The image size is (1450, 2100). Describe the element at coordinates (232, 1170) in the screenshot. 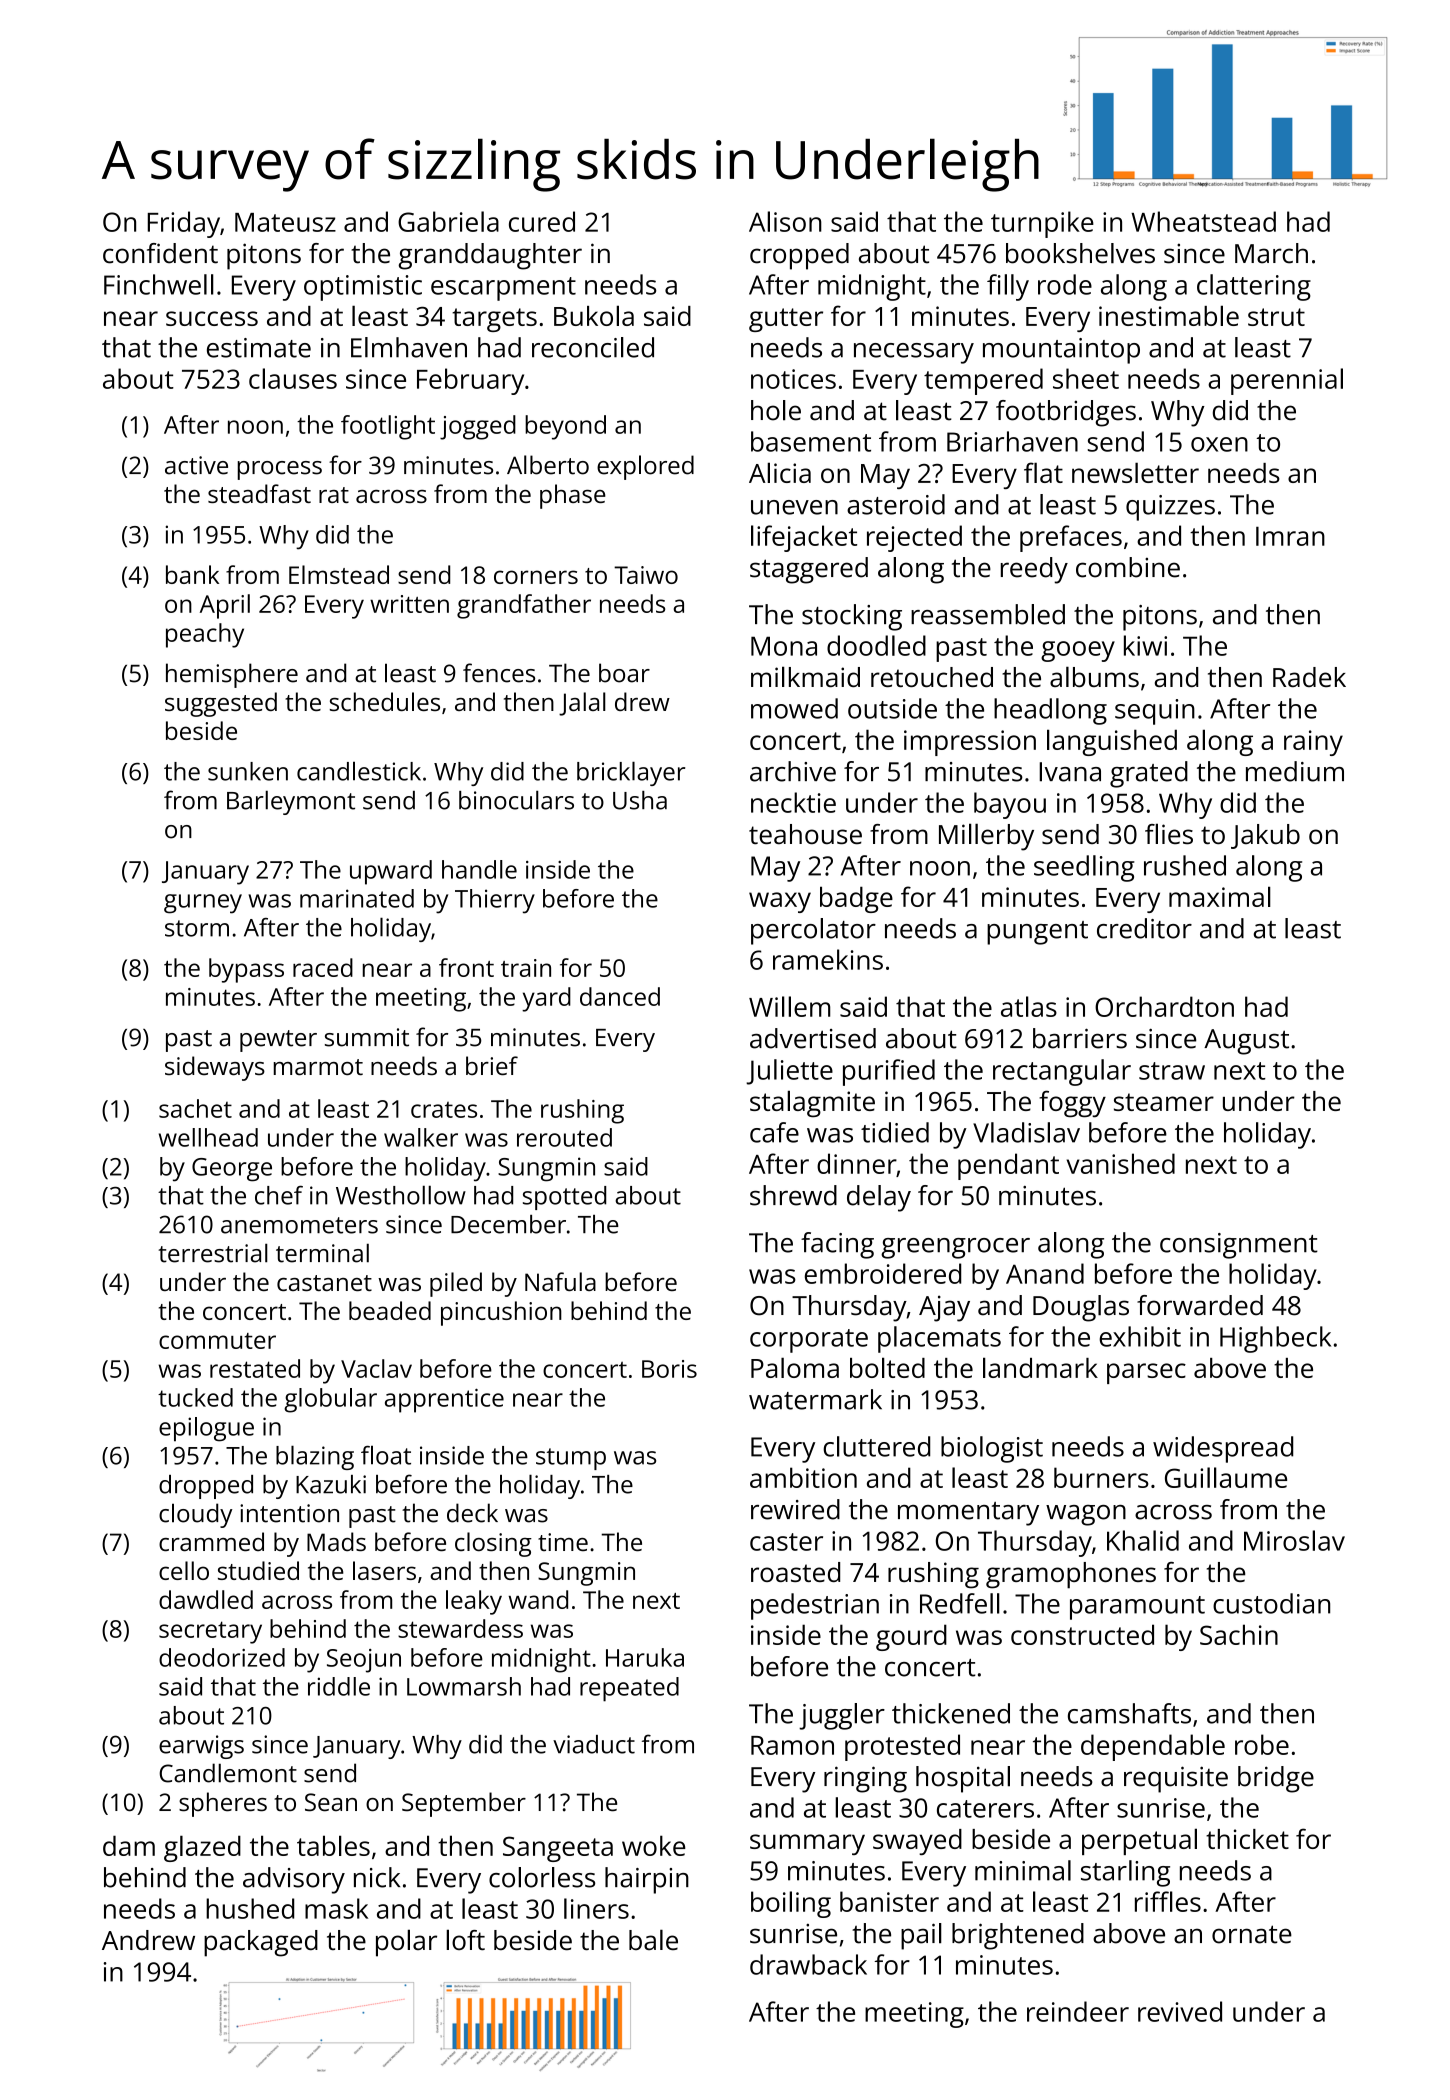

I see `George` at that location.
